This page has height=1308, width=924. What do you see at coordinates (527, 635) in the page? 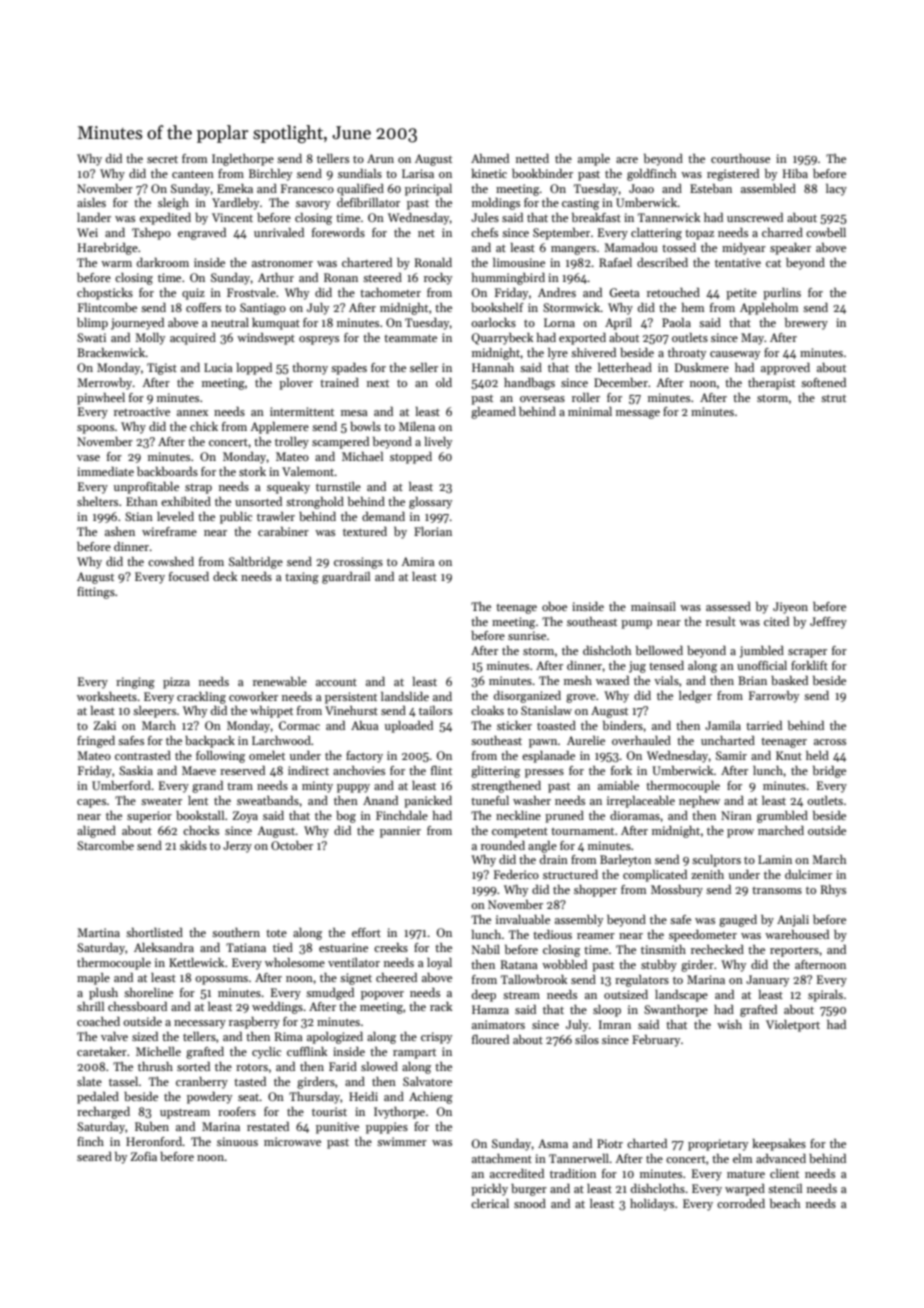
I see `sunrise` at bounding box center [527, 635].
